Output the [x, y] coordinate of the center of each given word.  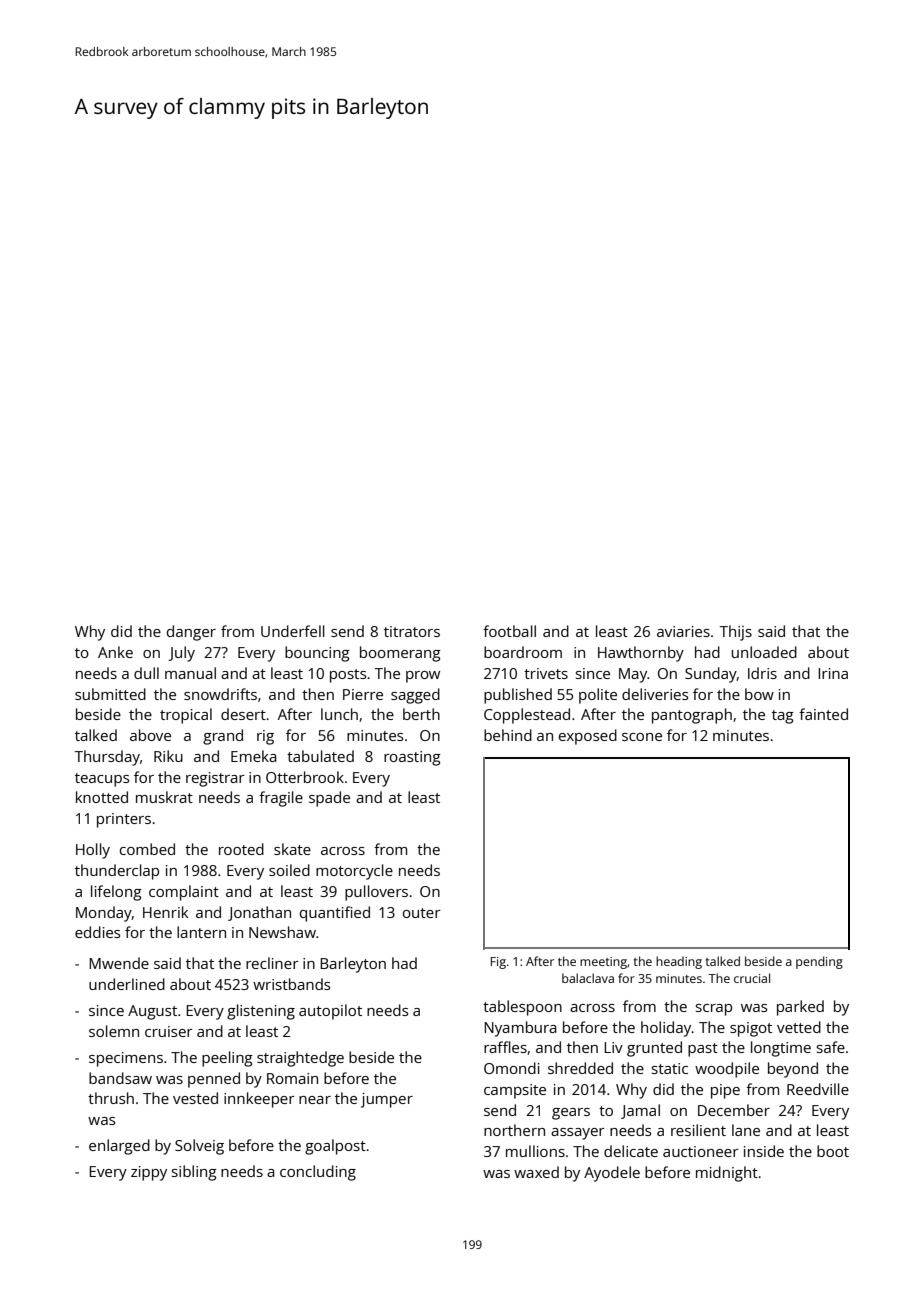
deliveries [655, 694]
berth [421, 714]
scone [642, 737]
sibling [194, 1173]
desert [243, 714]
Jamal [640, 1111]
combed [147, 849]
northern [514, 1130]
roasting [412, 758]
